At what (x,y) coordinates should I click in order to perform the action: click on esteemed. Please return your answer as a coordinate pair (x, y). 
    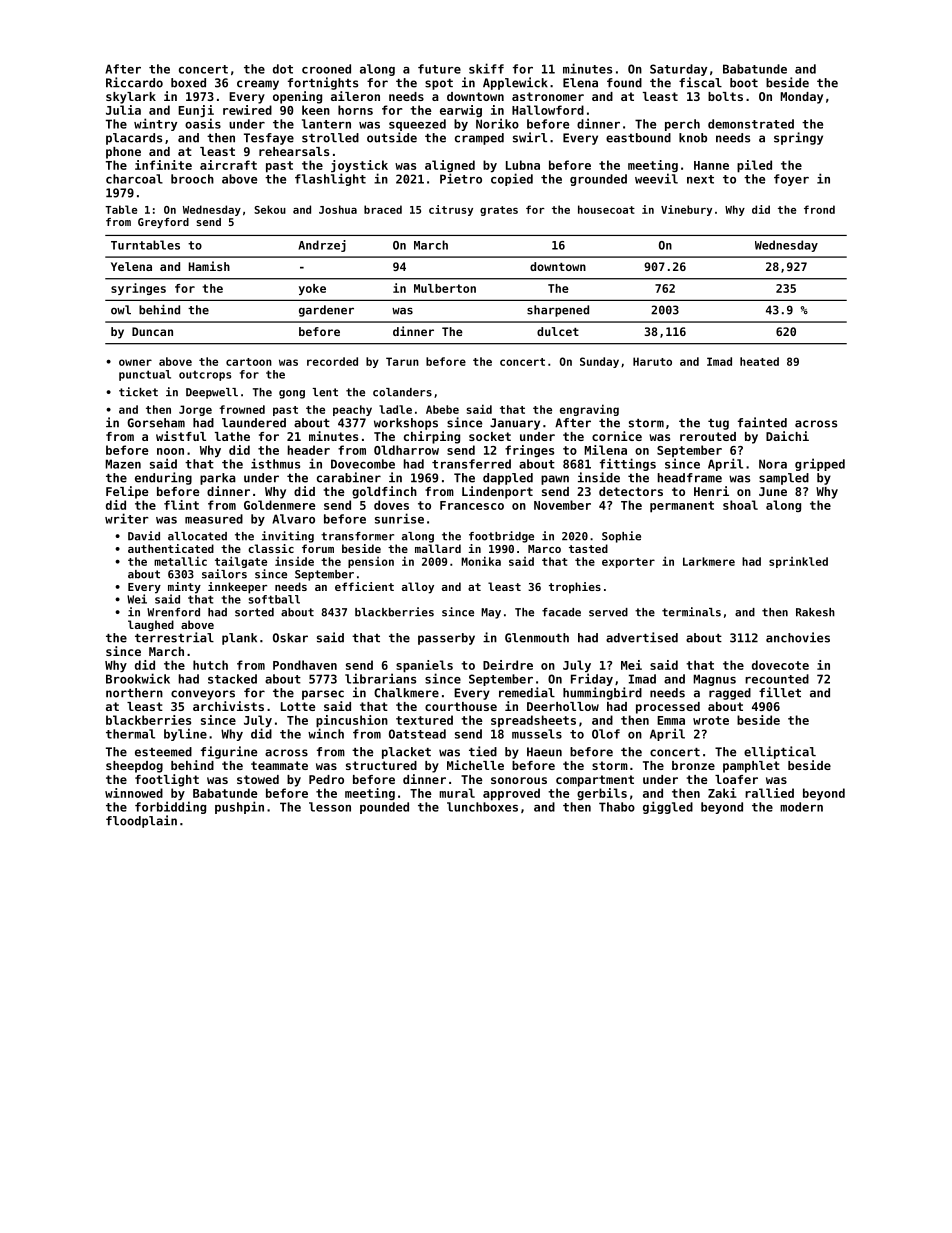
    Looking at the image, I should click on (163, 752).
